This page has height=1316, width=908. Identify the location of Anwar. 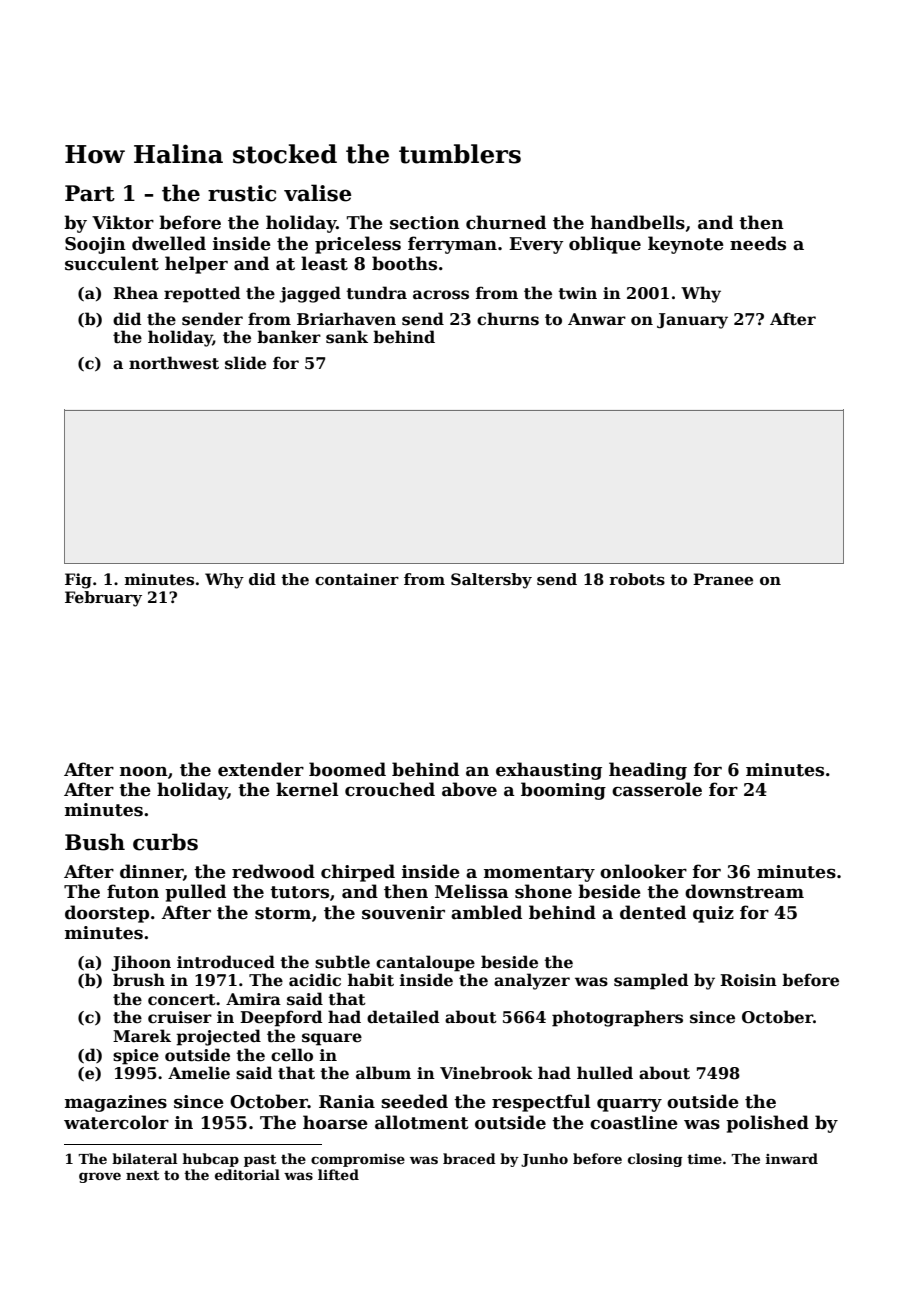
(597, 319).
